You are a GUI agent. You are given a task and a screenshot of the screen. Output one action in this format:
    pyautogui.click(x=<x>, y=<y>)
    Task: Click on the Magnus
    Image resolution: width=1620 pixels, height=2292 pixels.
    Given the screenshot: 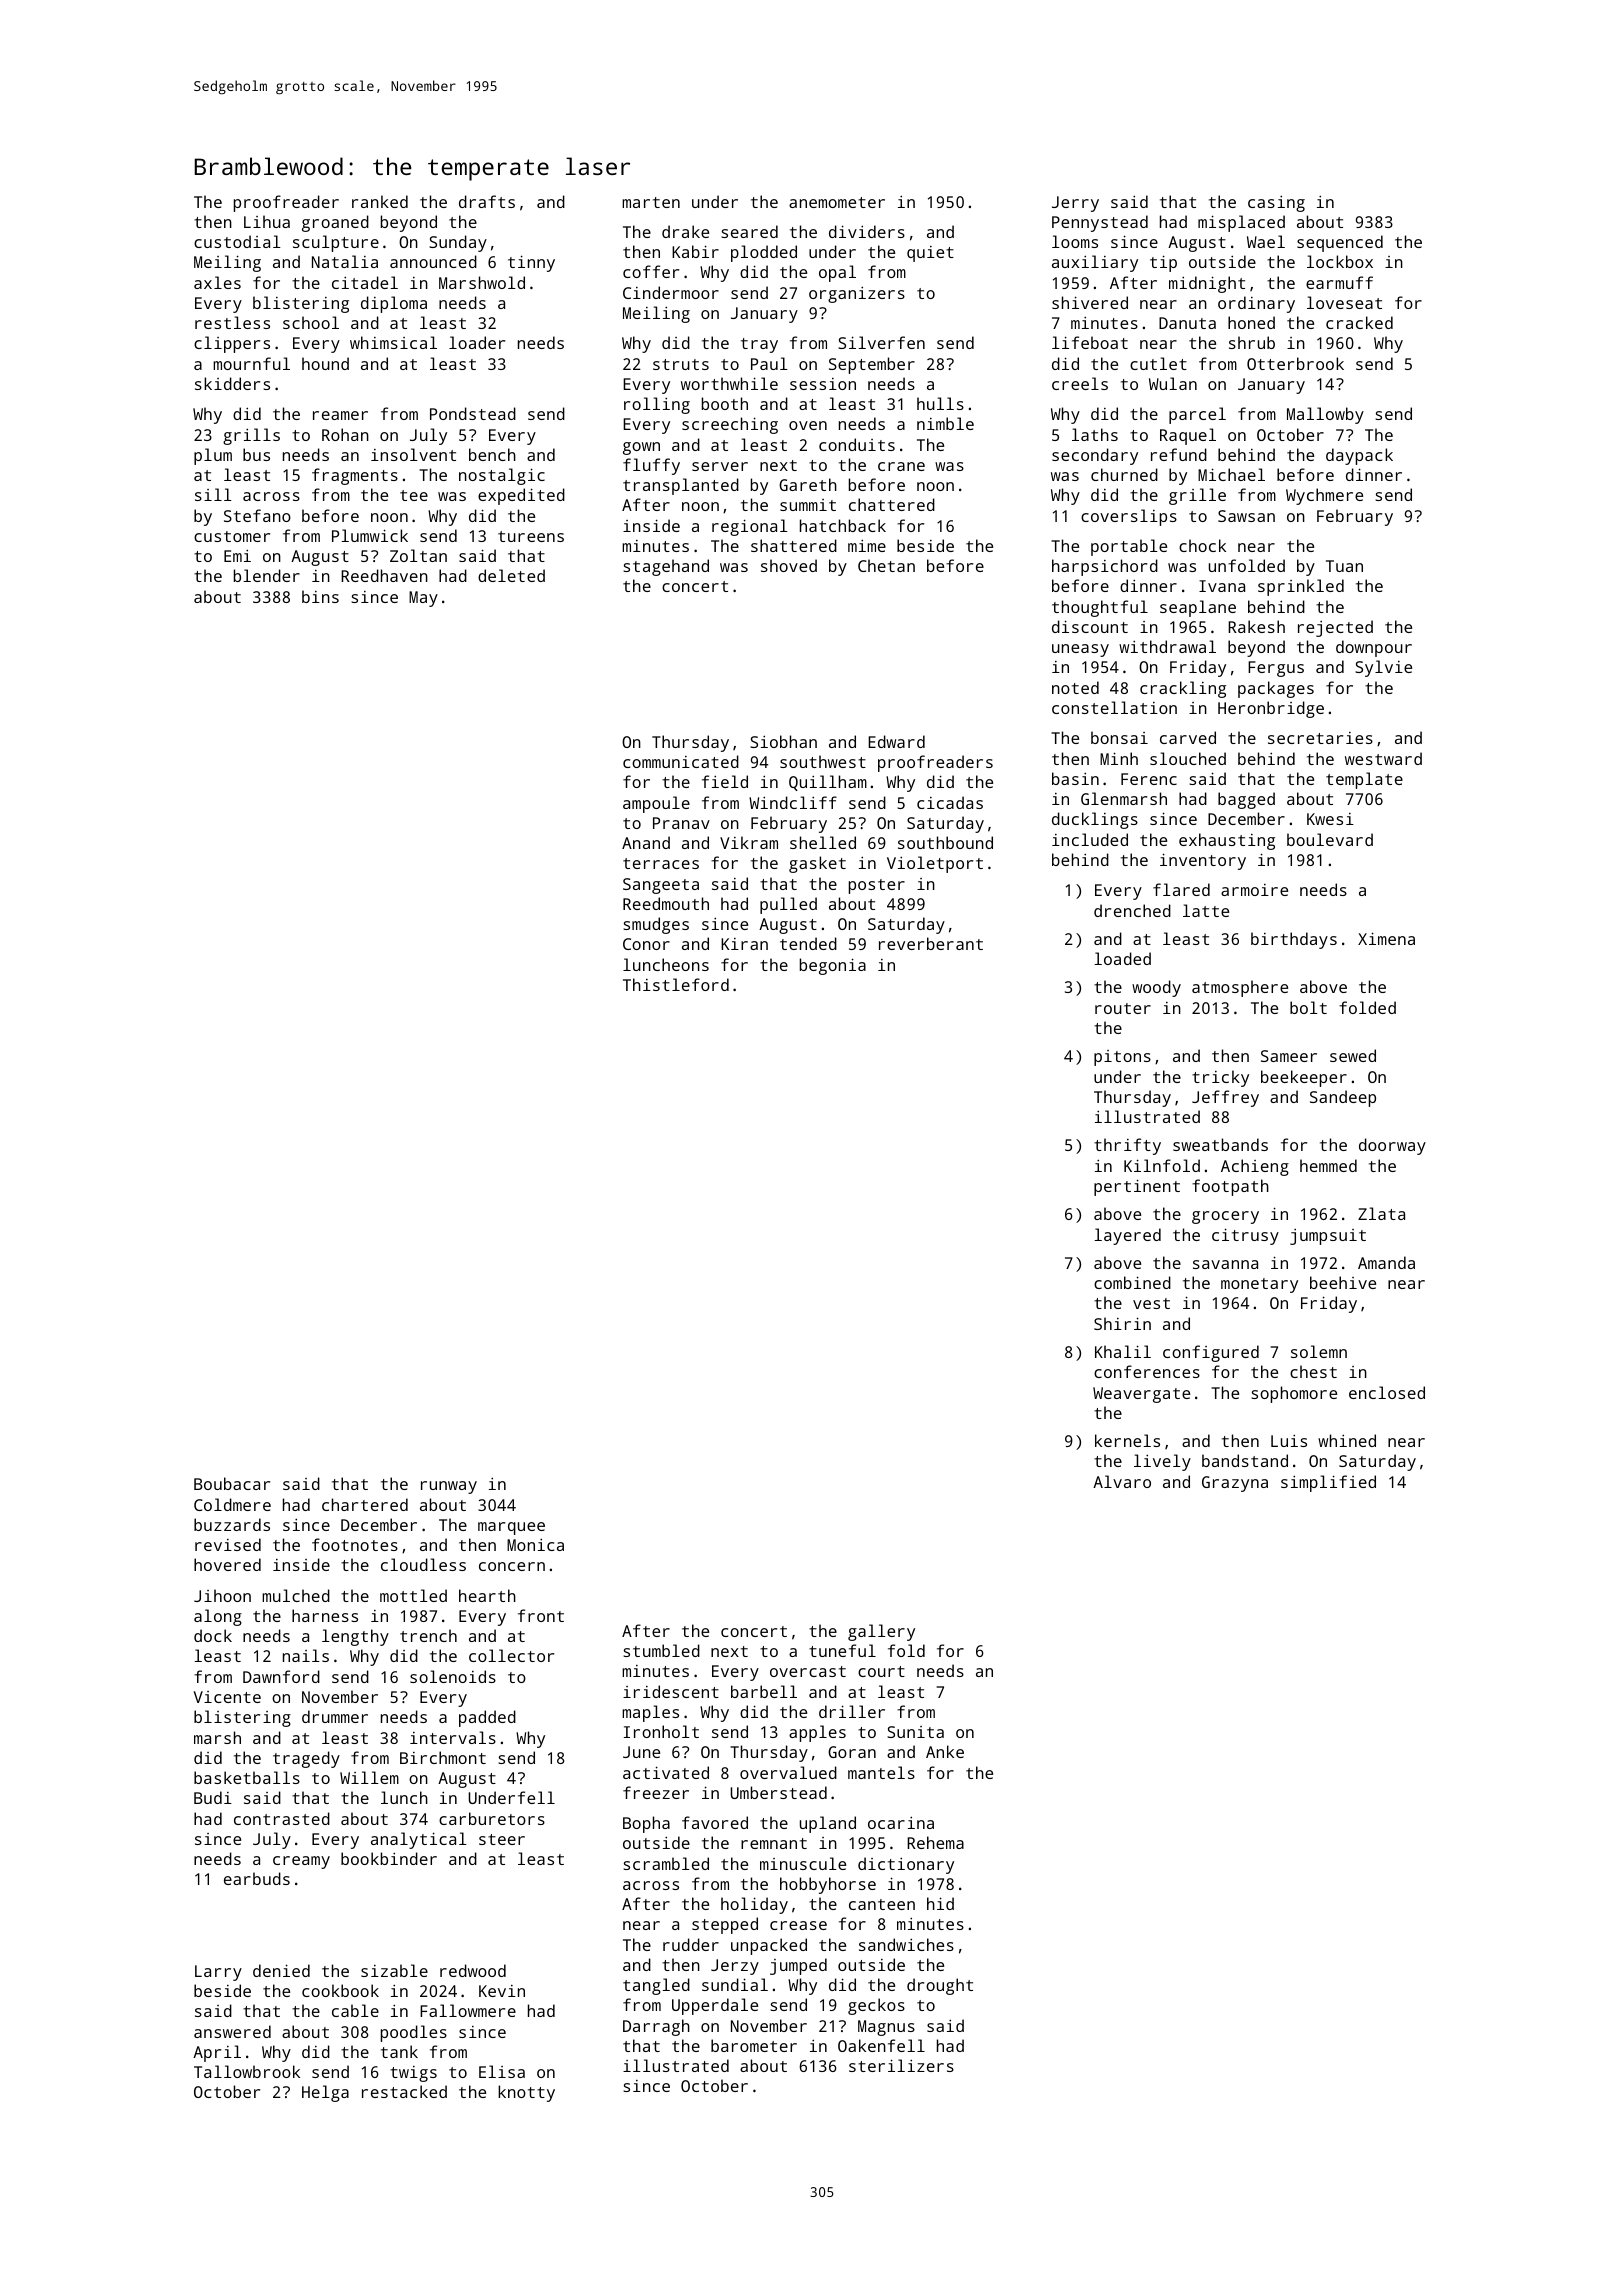 What is the action you would take?
    pyautogui.click(x=886, y=2028)
